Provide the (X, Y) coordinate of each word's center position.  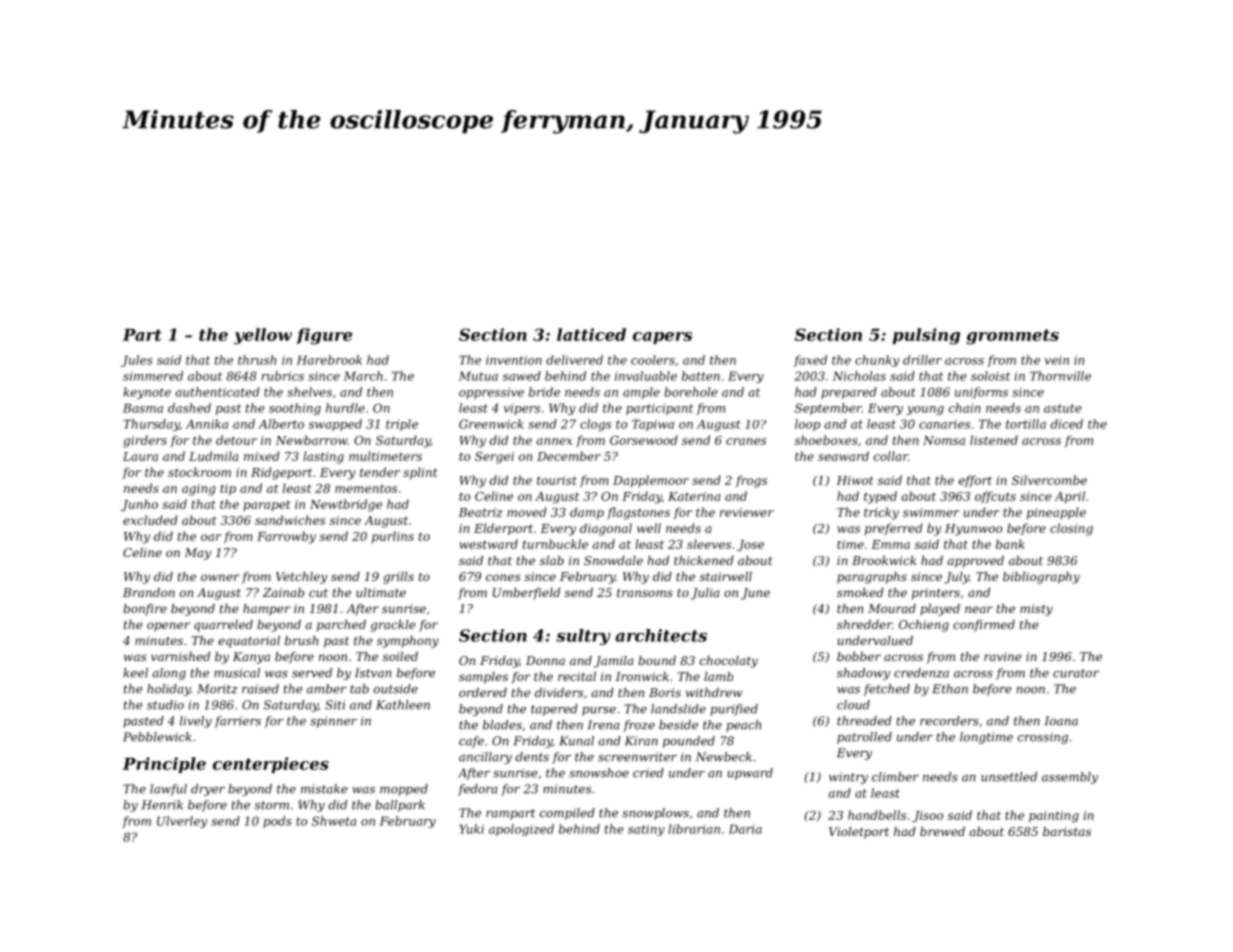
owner (220, 577)
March (363, 376)
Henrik (162, 805)
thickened (704, 560)
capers (662, 338)
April (1070, 497)
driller (922, 360)
